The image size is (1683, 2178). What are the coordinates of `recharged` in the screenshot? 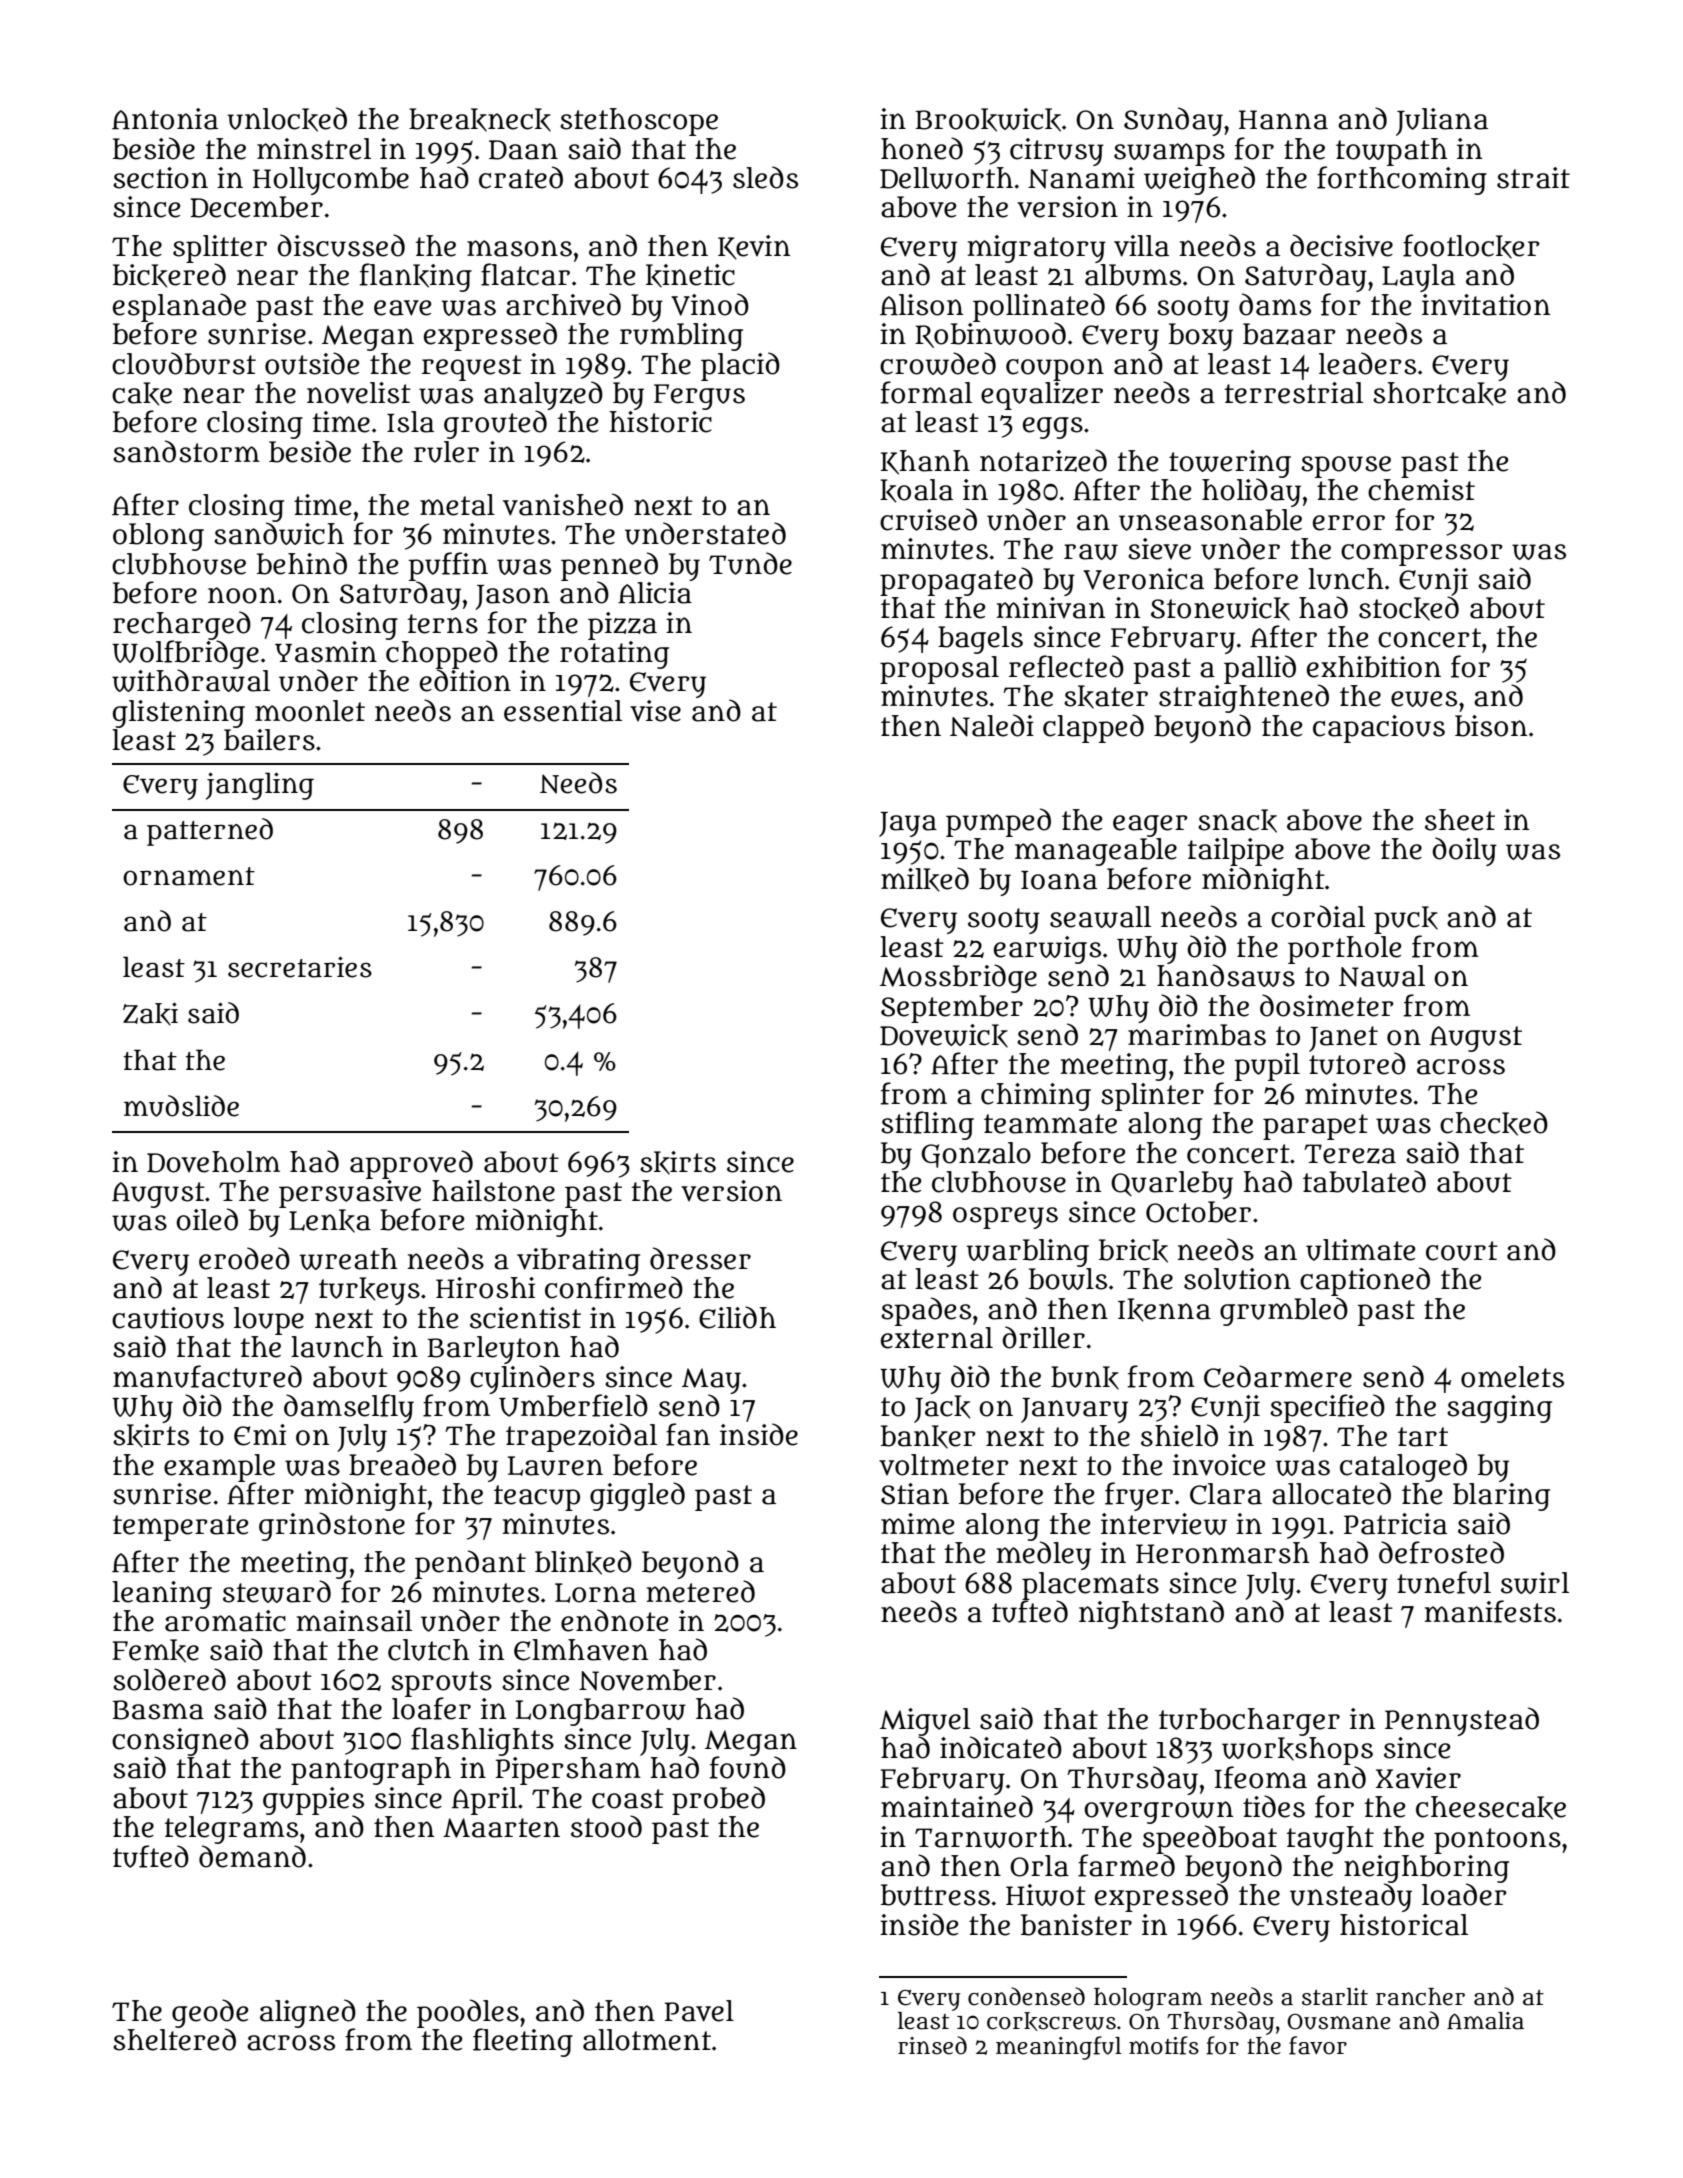 It's located at (182, 625).
